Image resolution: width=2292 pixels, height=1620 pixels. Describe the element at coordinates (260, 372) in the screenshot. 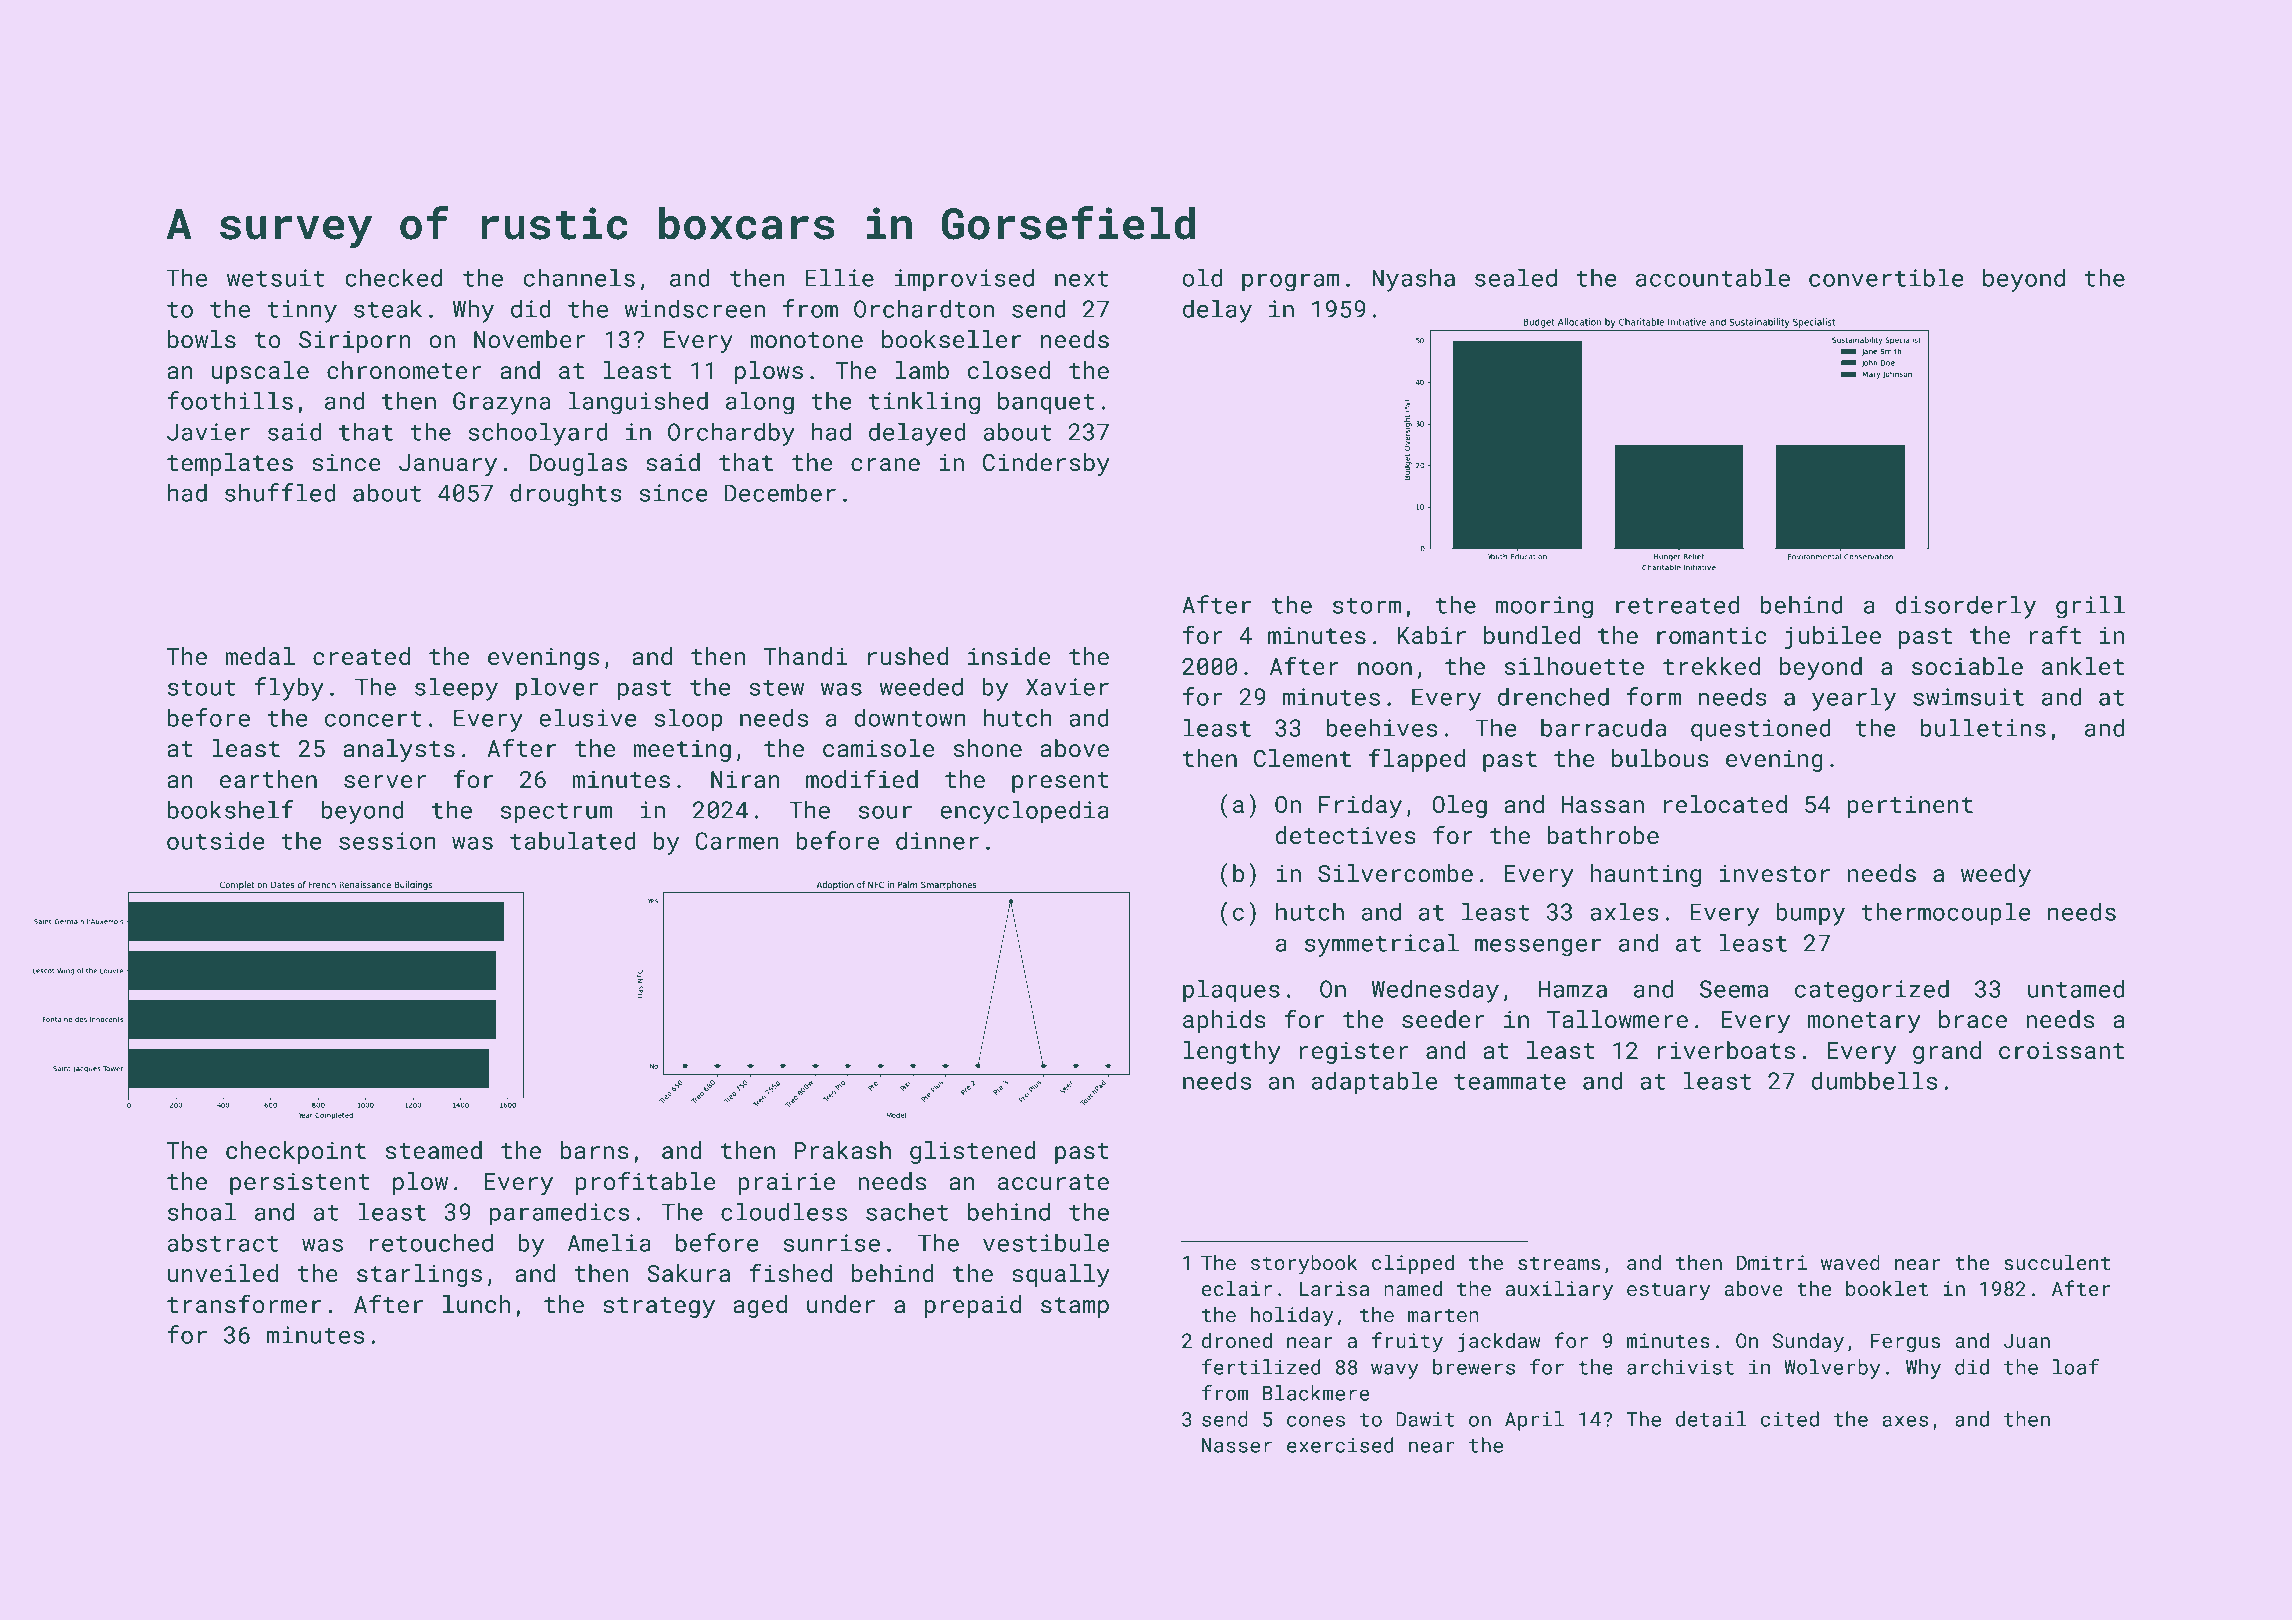

I see `upscale` at that location.
